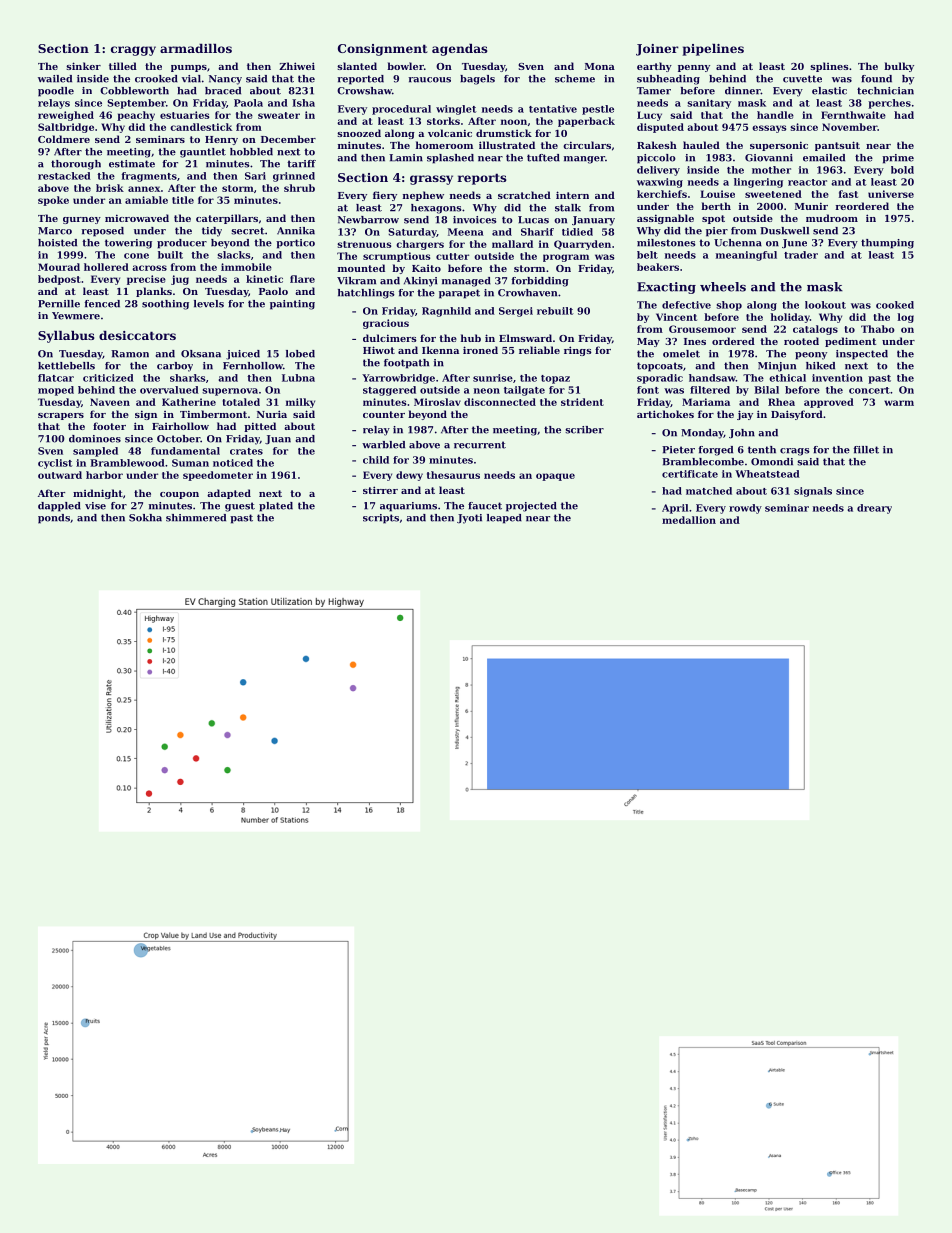 The width and height of the screenshot is (952, 1233). What do you see at coordinates (866, 450) in the screenshot?
I see `fillet` at bounding box center [866, 450].
